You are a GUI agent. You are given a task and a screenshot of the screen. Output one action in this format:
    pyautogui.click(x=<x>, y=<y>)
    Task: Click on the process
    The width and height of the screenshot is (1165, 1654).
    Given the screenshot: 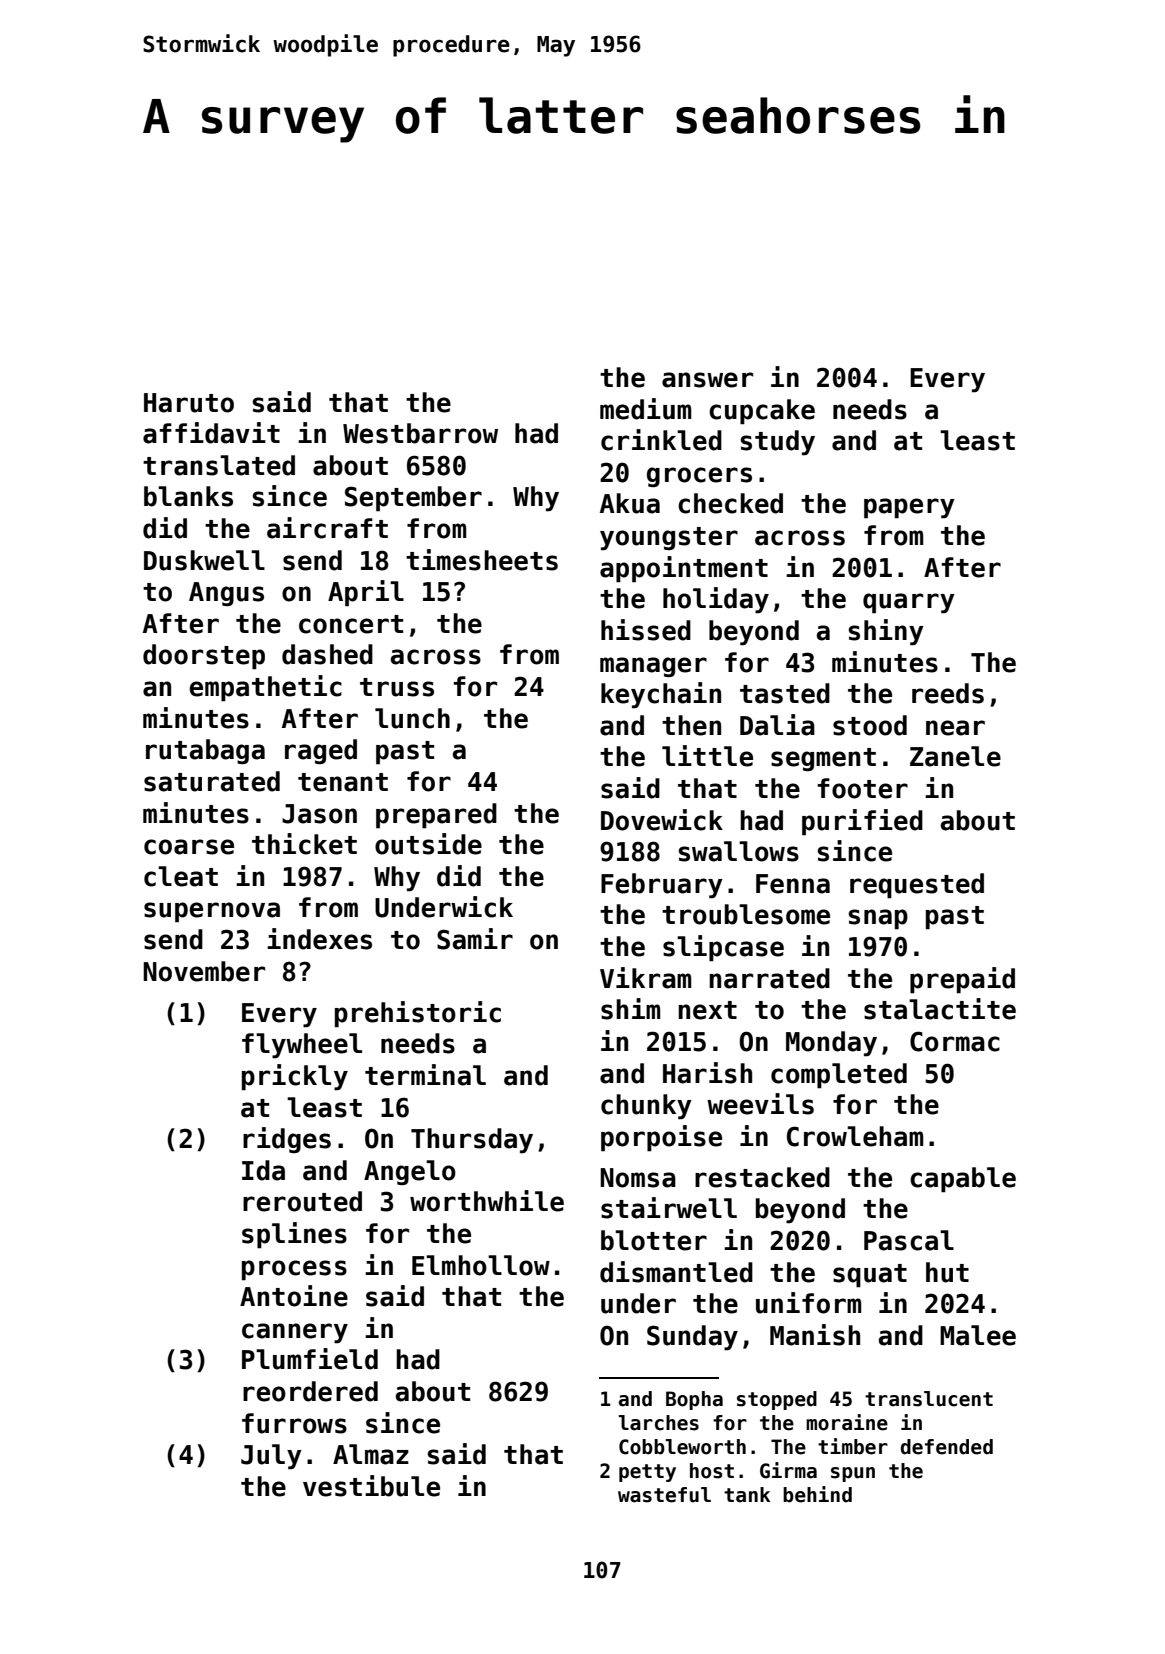 What is the action you would take?
    pyautogui.click(x=294, y=1270)
